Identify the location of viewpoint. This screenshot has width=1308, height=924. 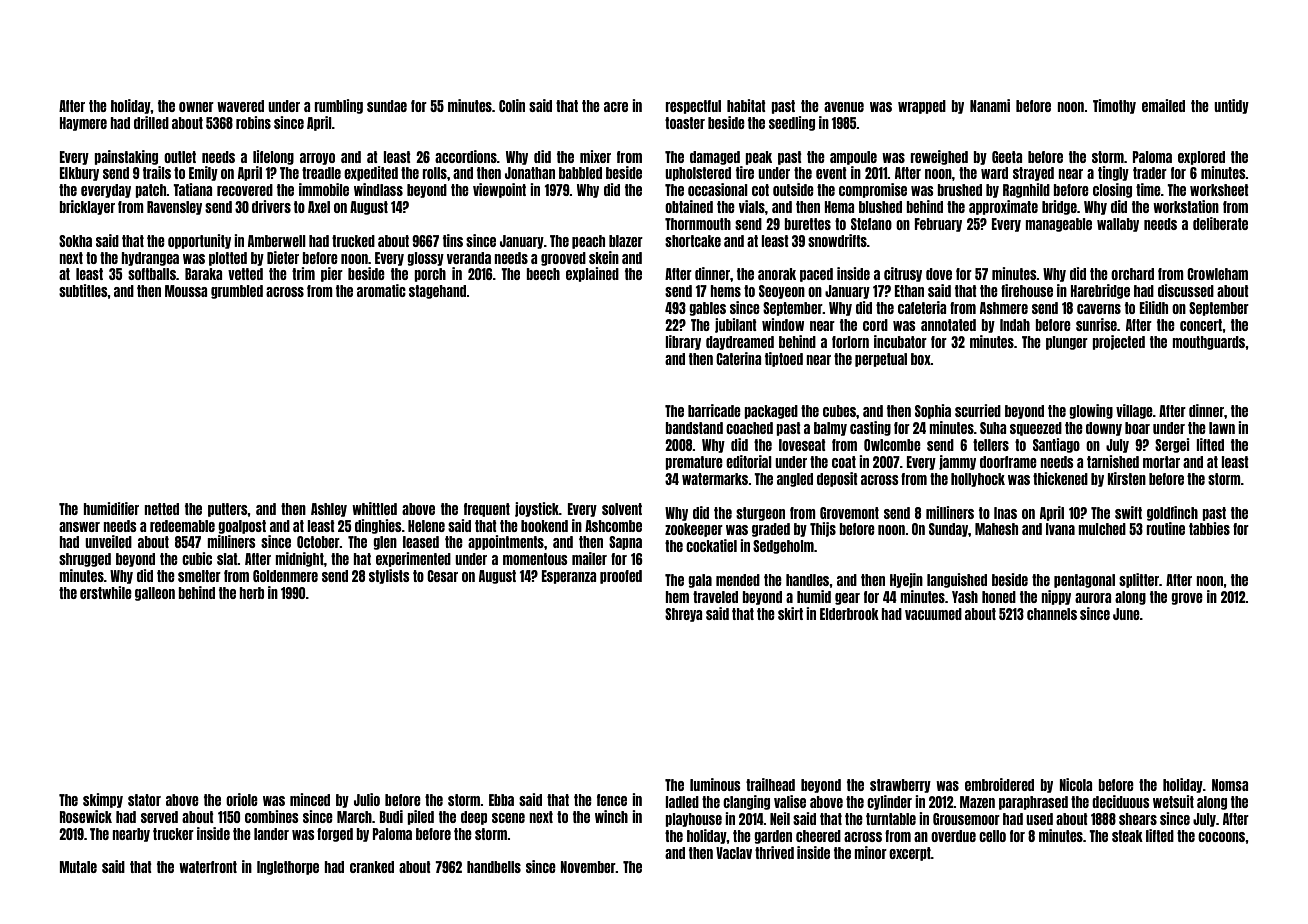
(499, 190).
